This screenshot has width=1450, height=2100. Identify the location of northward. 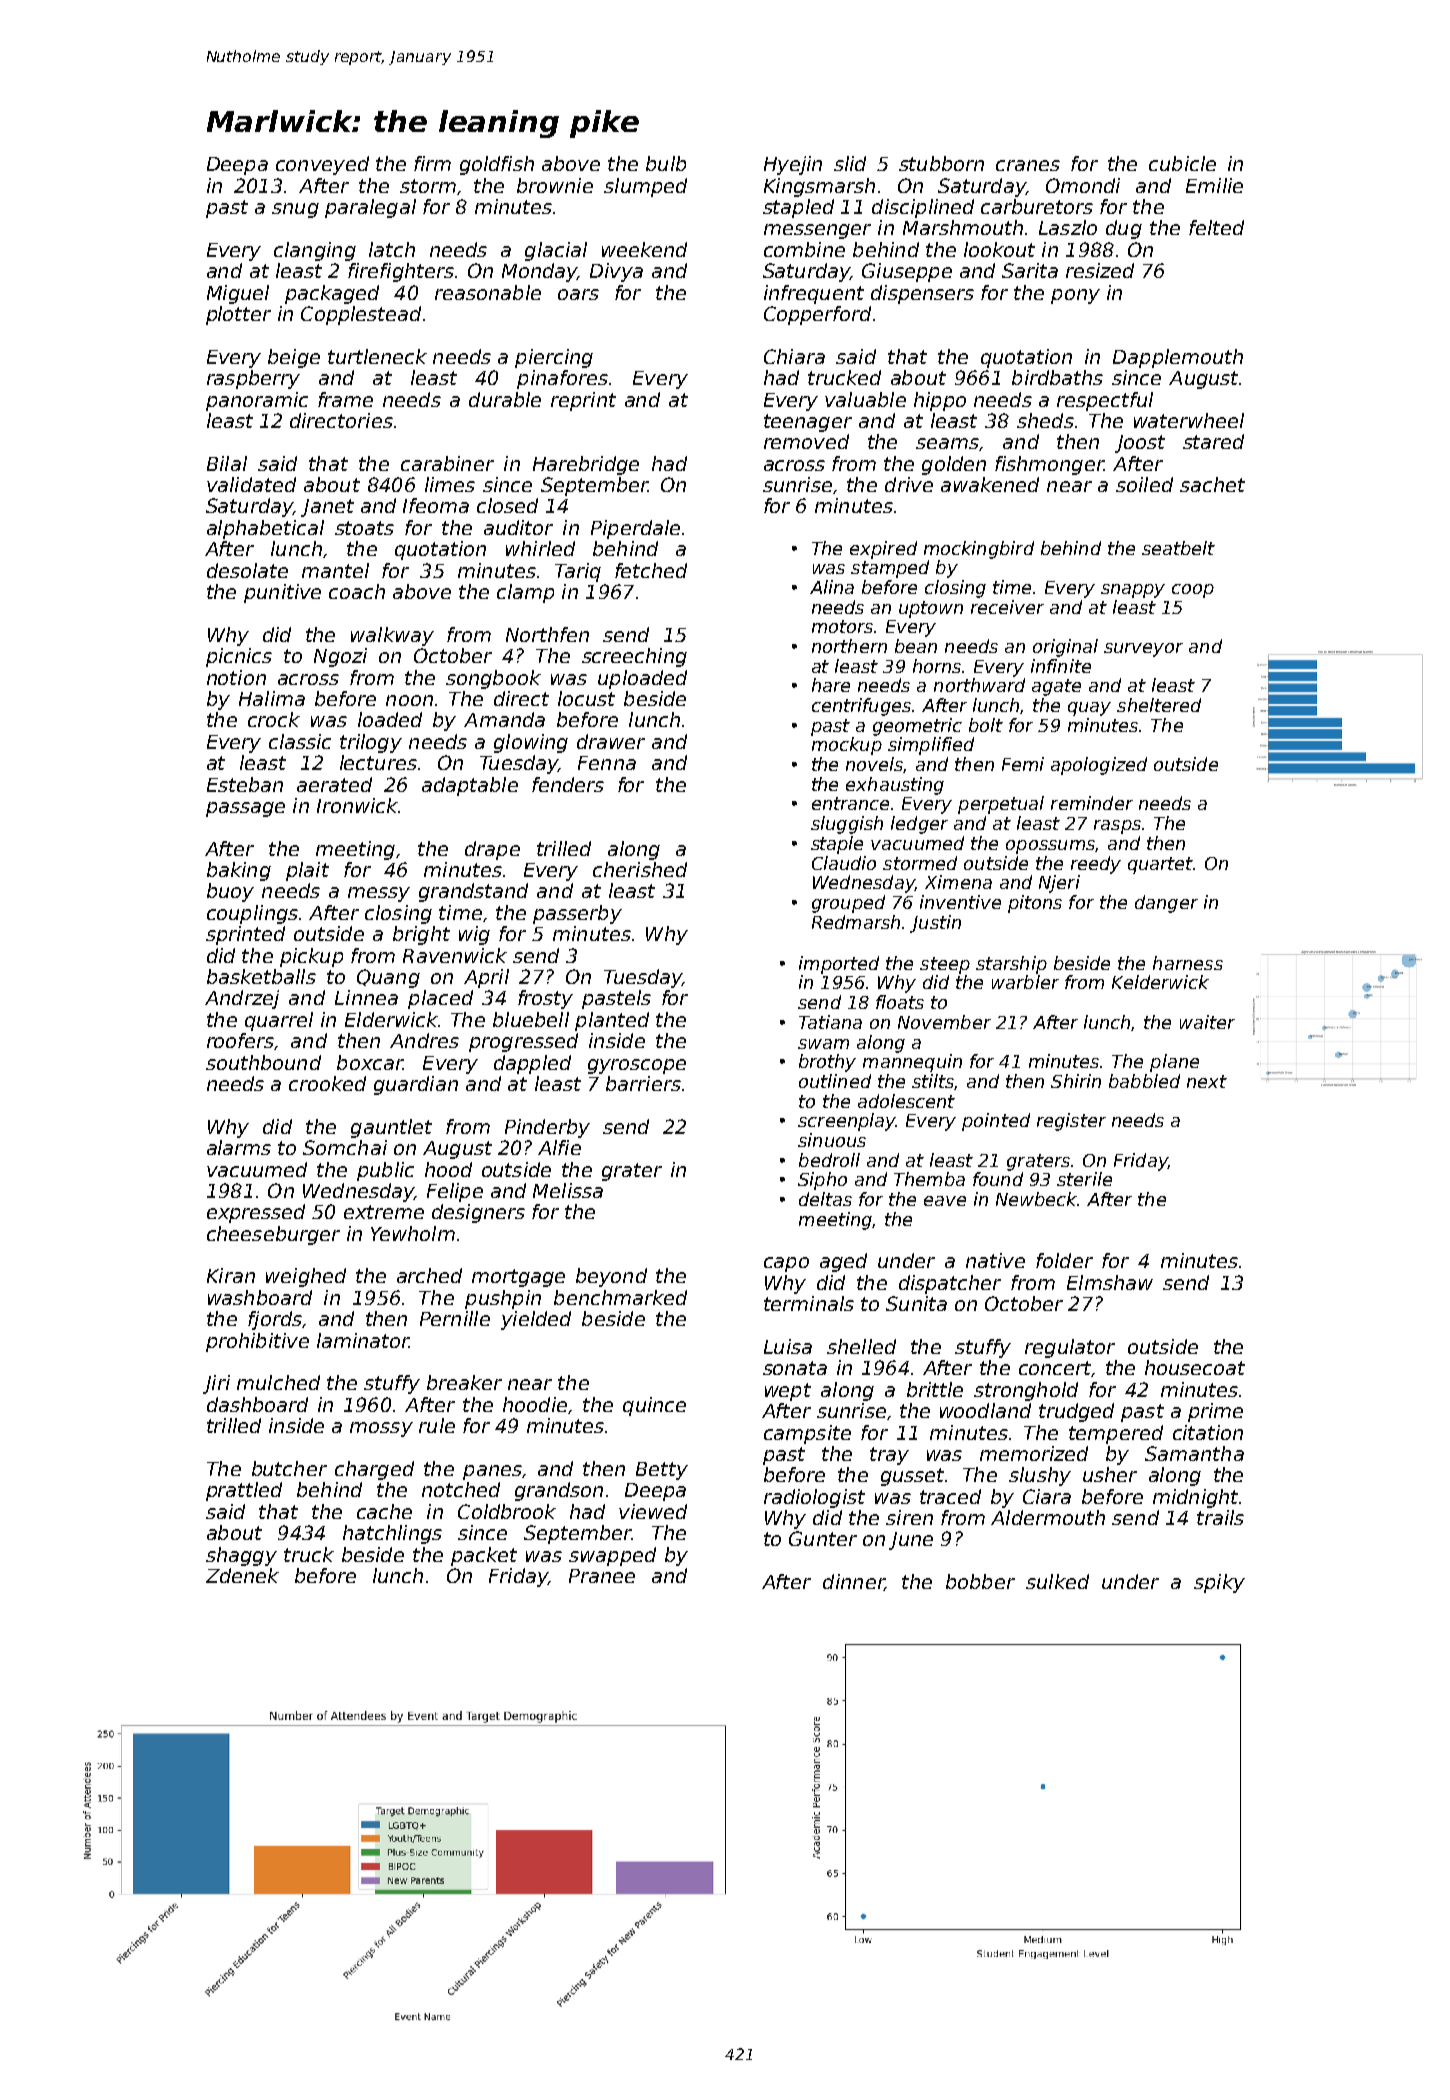
(979, 685).
